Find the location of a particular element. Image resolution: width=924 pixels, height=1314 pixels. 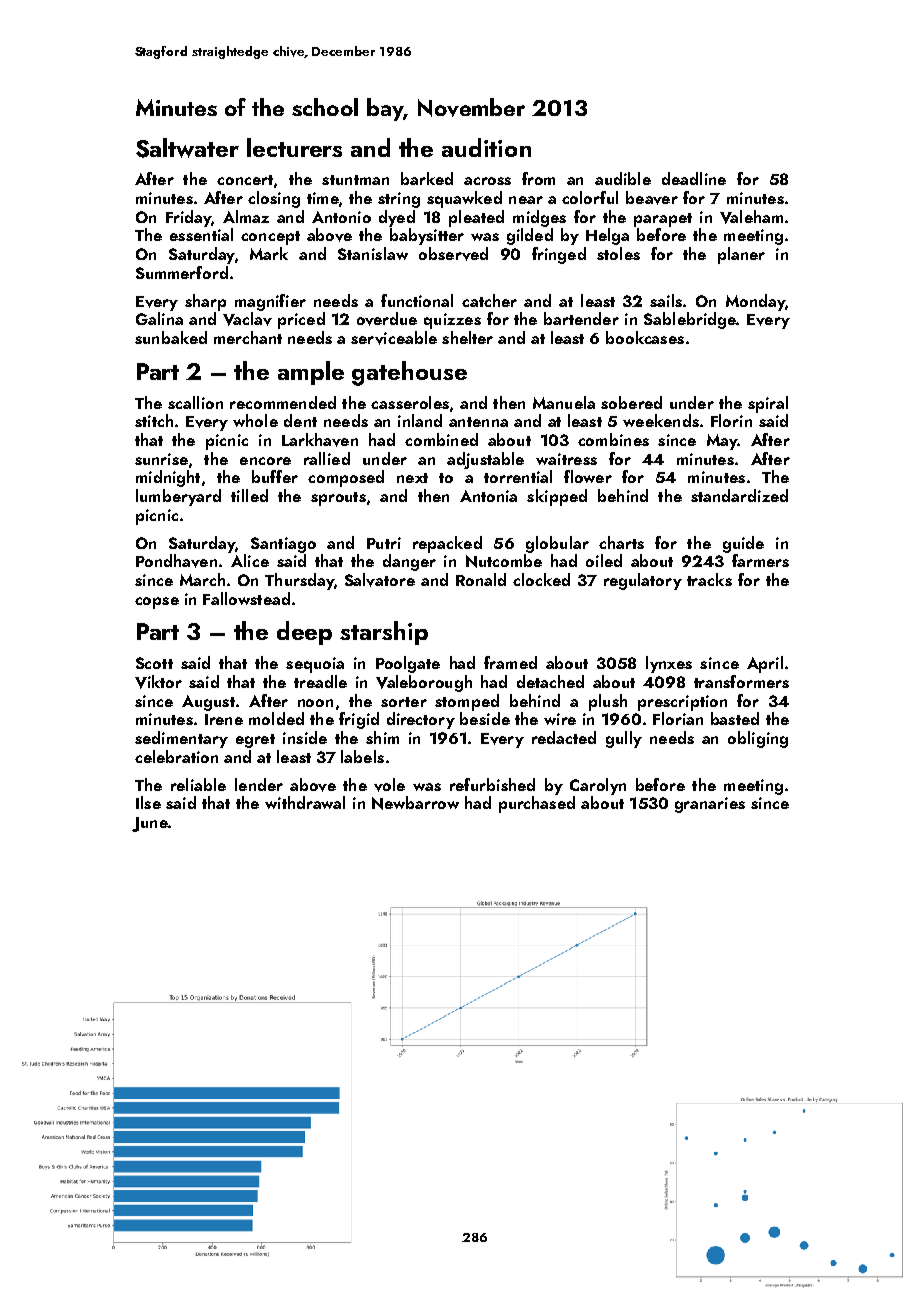

refurbished is located at coordinates (492, 784).
